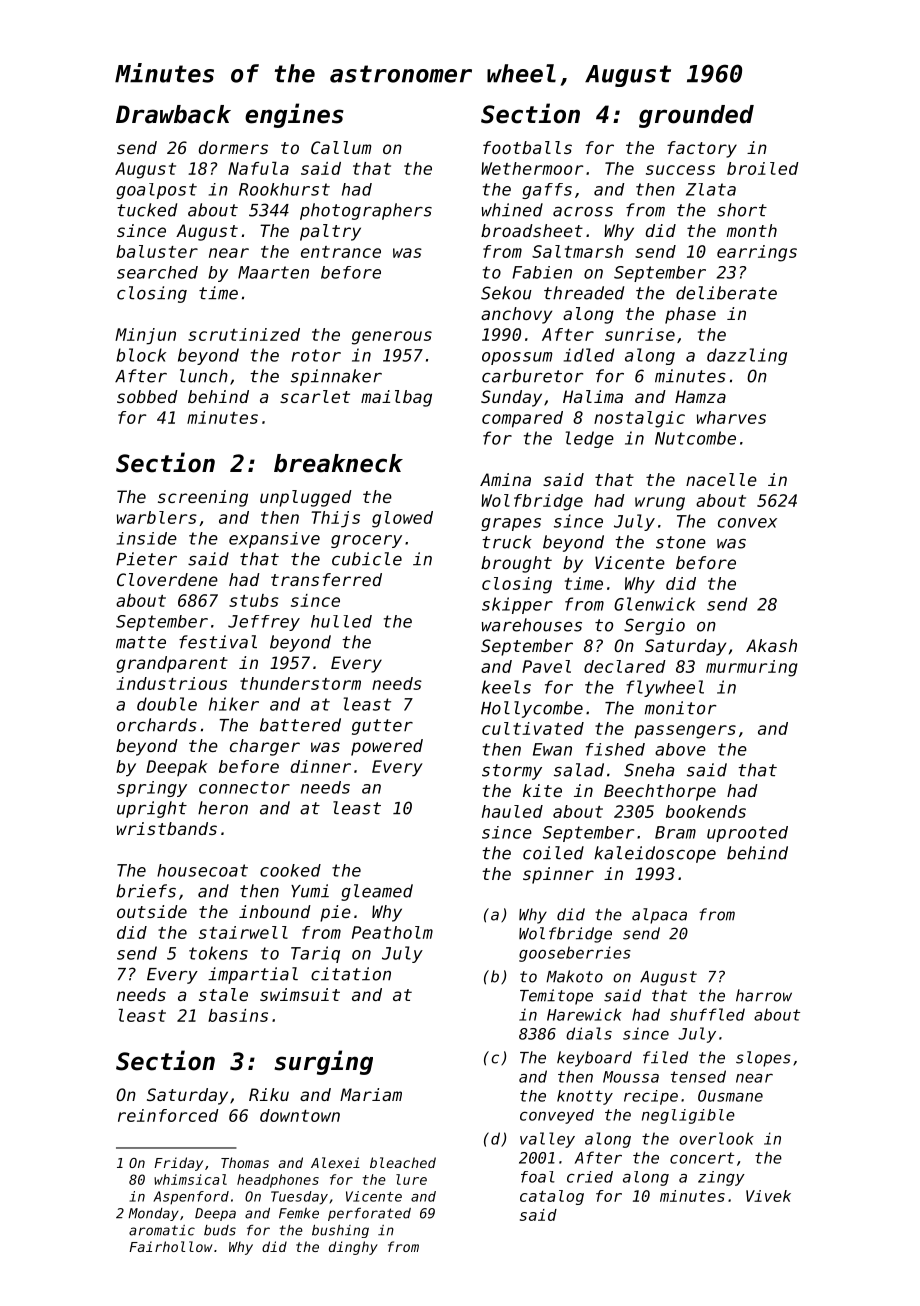 This page has width=920, height=1306. What do you see at coordinates (300, 1115) in the page?
I see `downtown` at bounding box center [300, 1115].
